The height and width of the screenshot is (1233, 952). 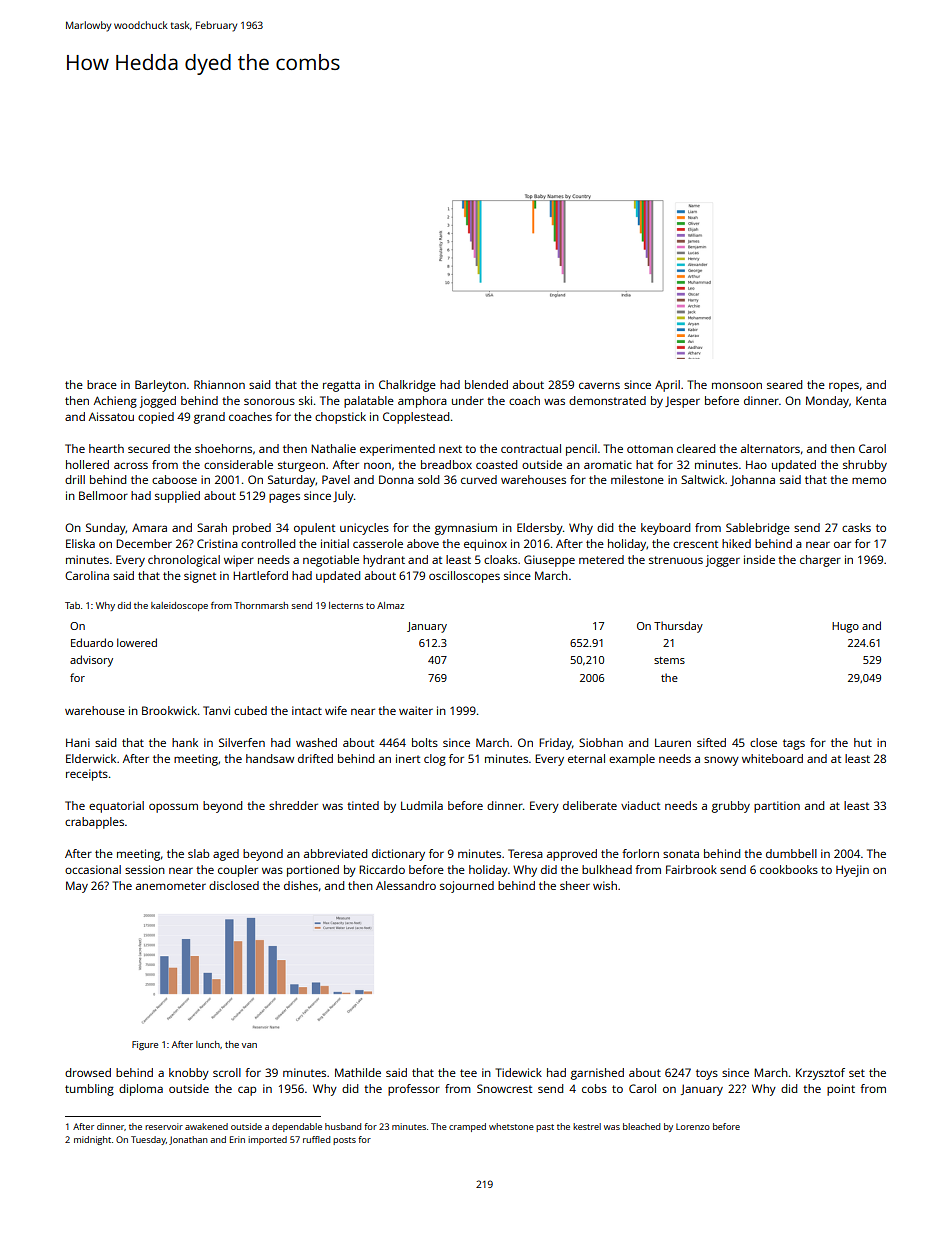 I want to click on cramped, so click(x=467, y=1127).
